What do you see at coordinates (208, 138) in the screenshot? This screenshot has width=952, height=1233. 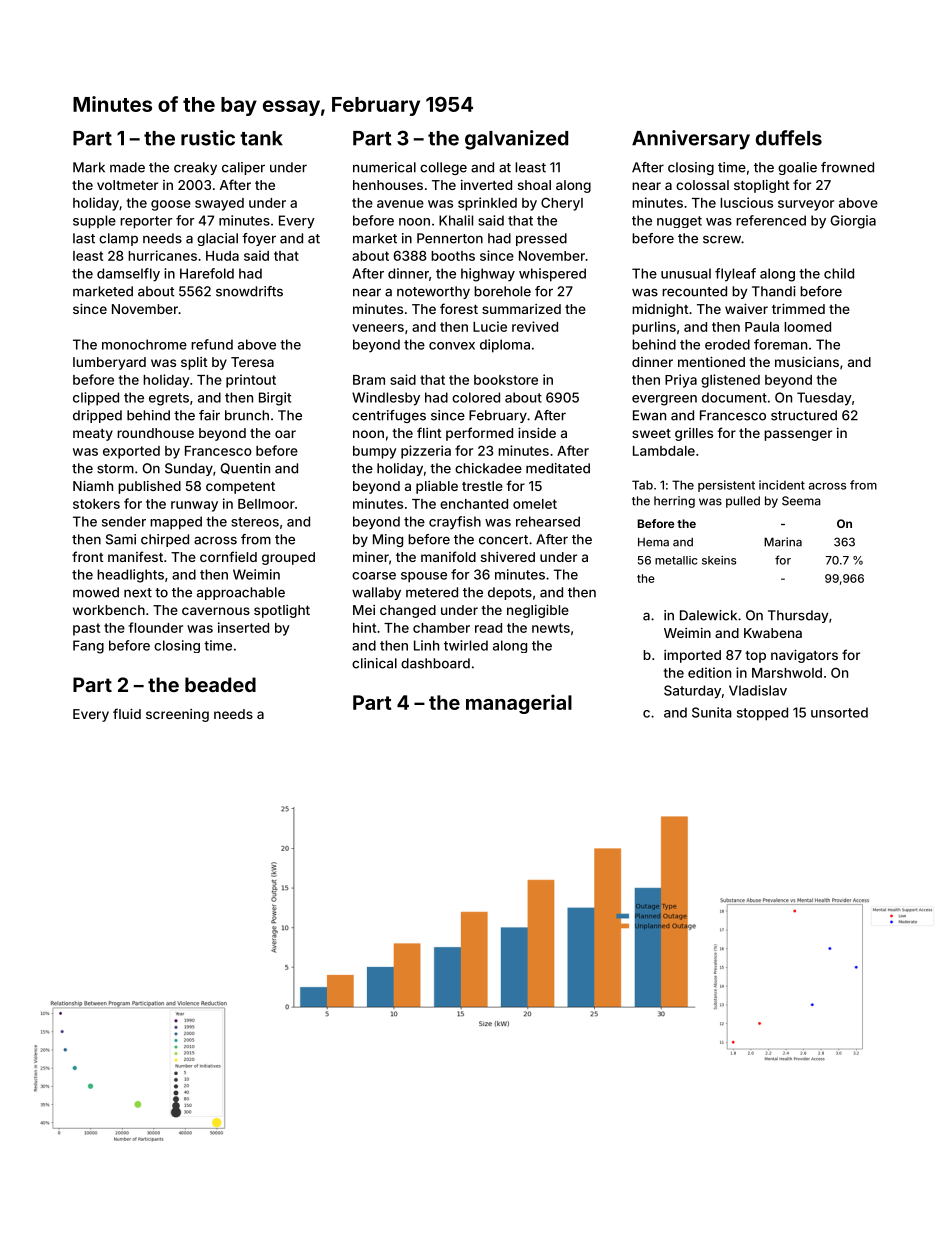 I see `rustic` at bounding box center [208, 138].
